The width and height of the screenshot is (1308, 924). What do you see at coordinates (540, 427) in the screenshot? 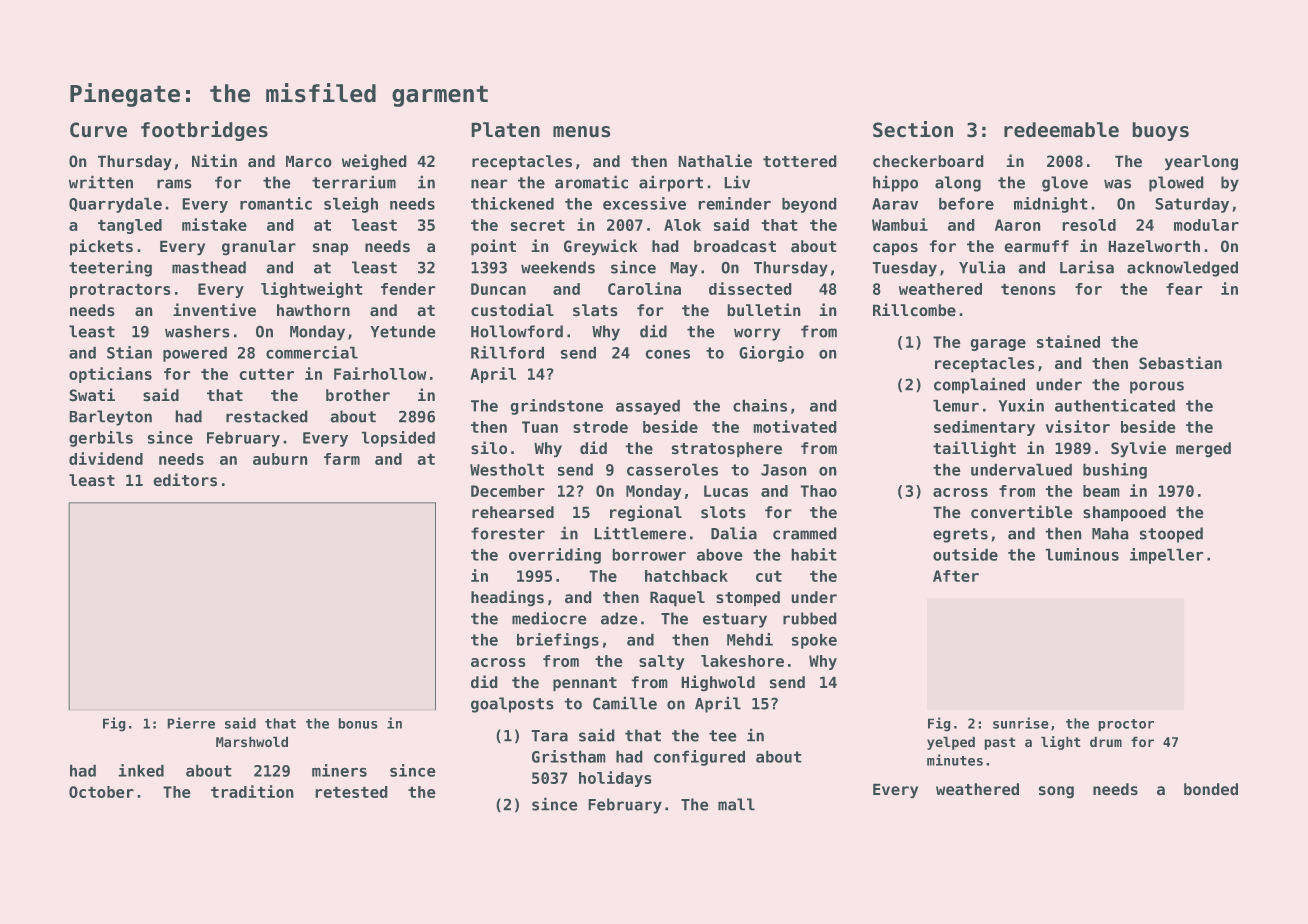
I see `Tuan` at bounding box center [540, 427].
